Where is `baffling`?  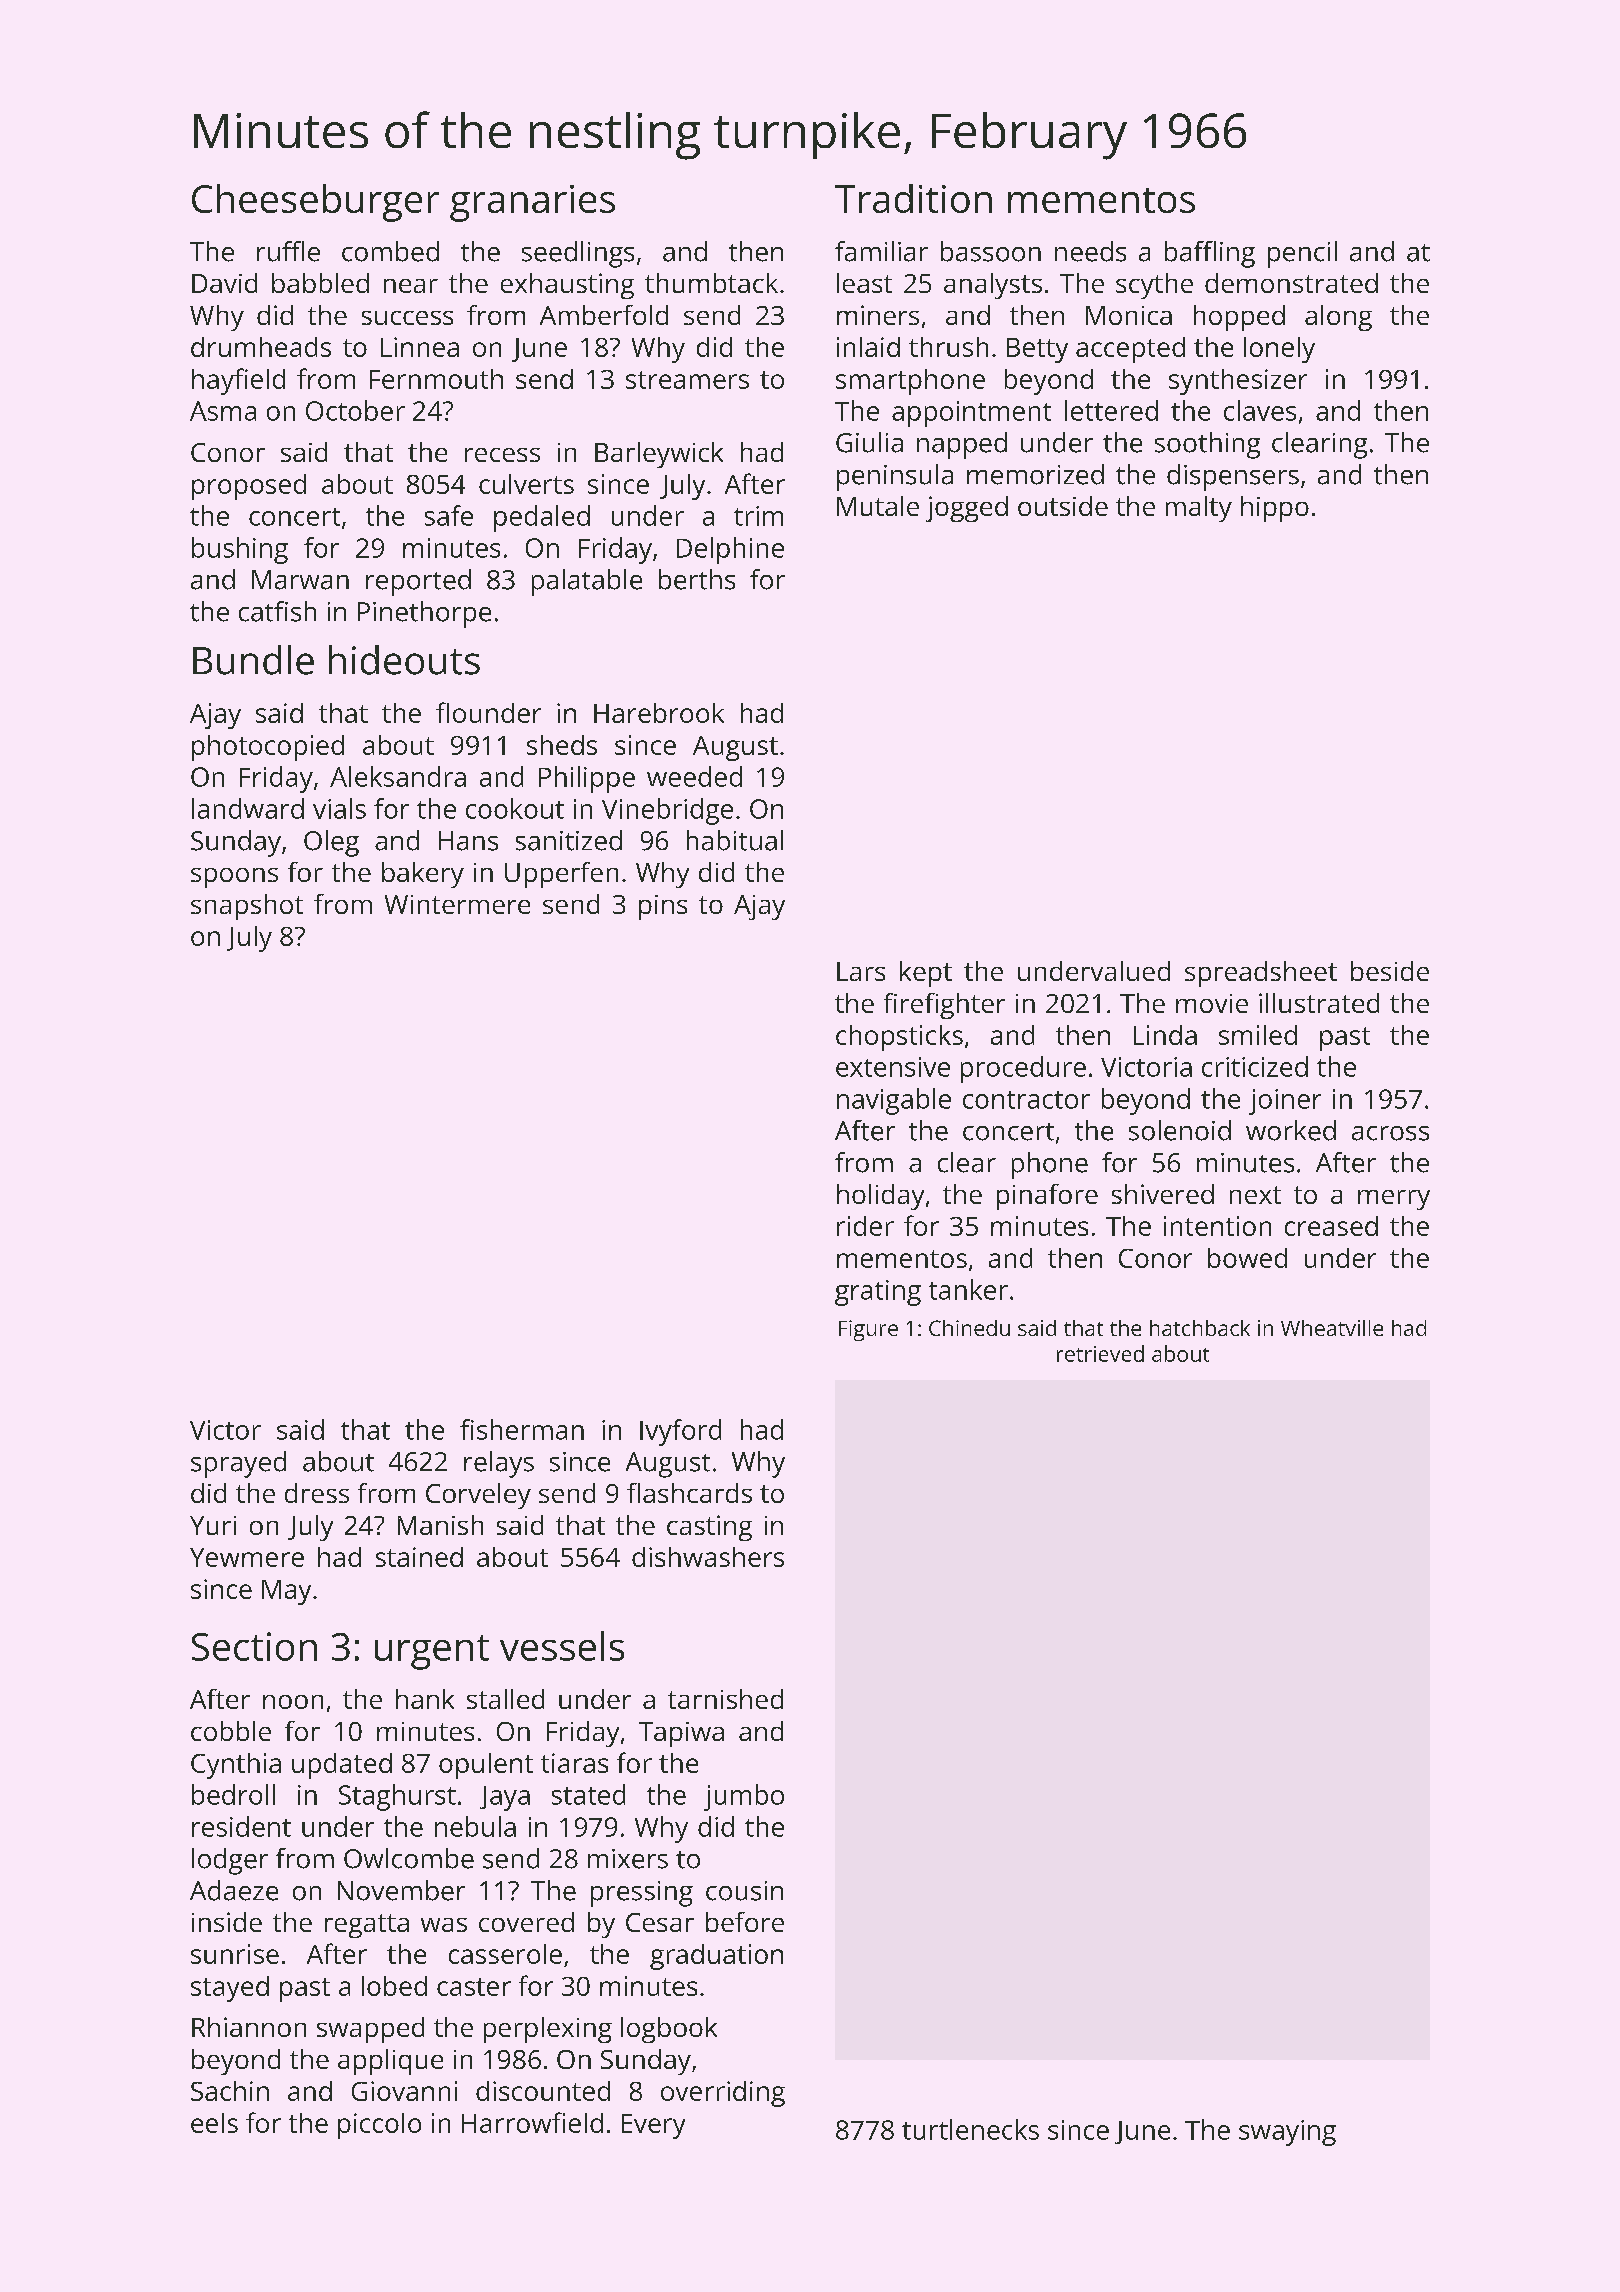
baffling is located at coordinates (1210, 254).
